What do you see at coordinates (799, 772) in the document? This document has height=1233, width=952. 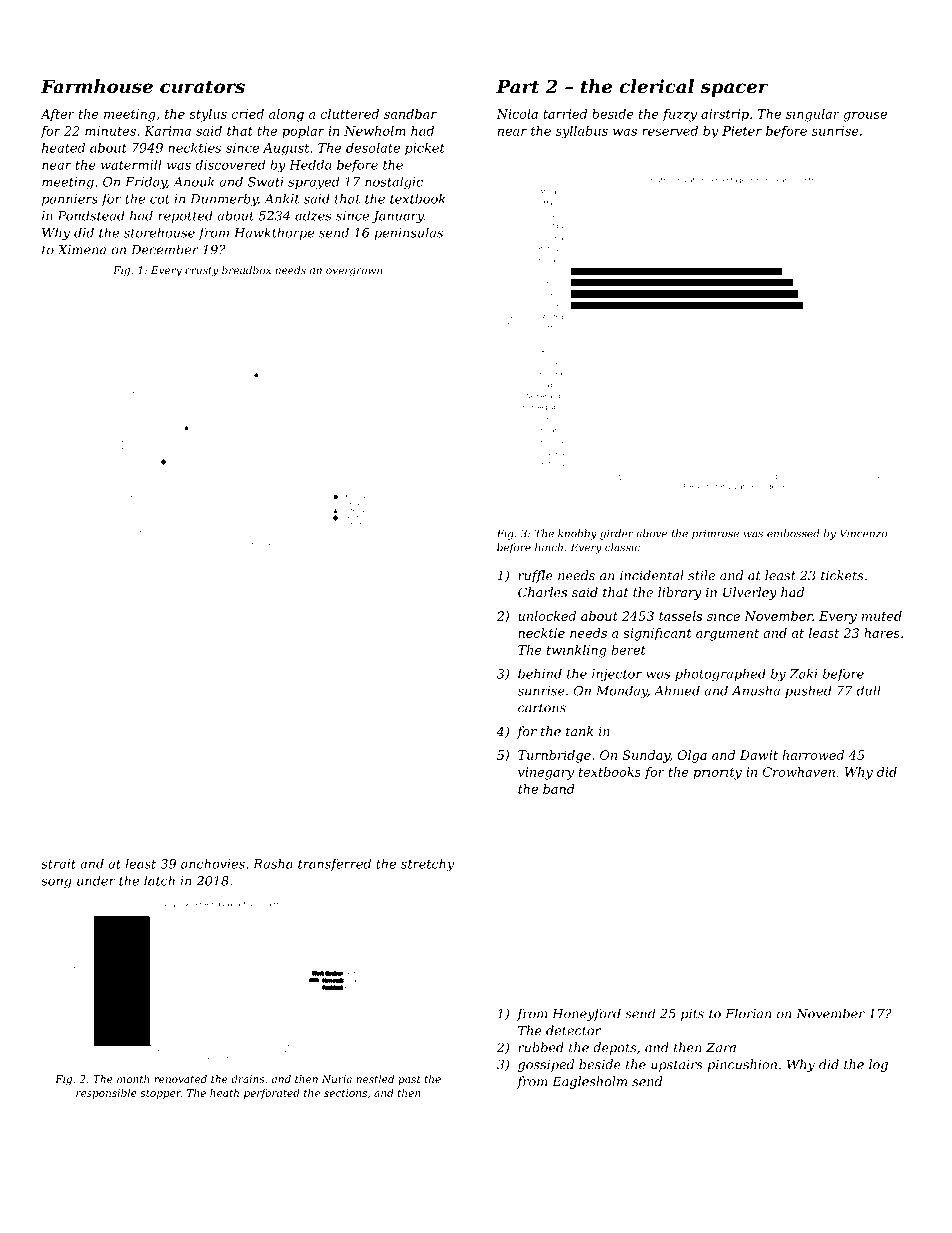 I see `Crowhaven` at bounding box center [799, 772].
